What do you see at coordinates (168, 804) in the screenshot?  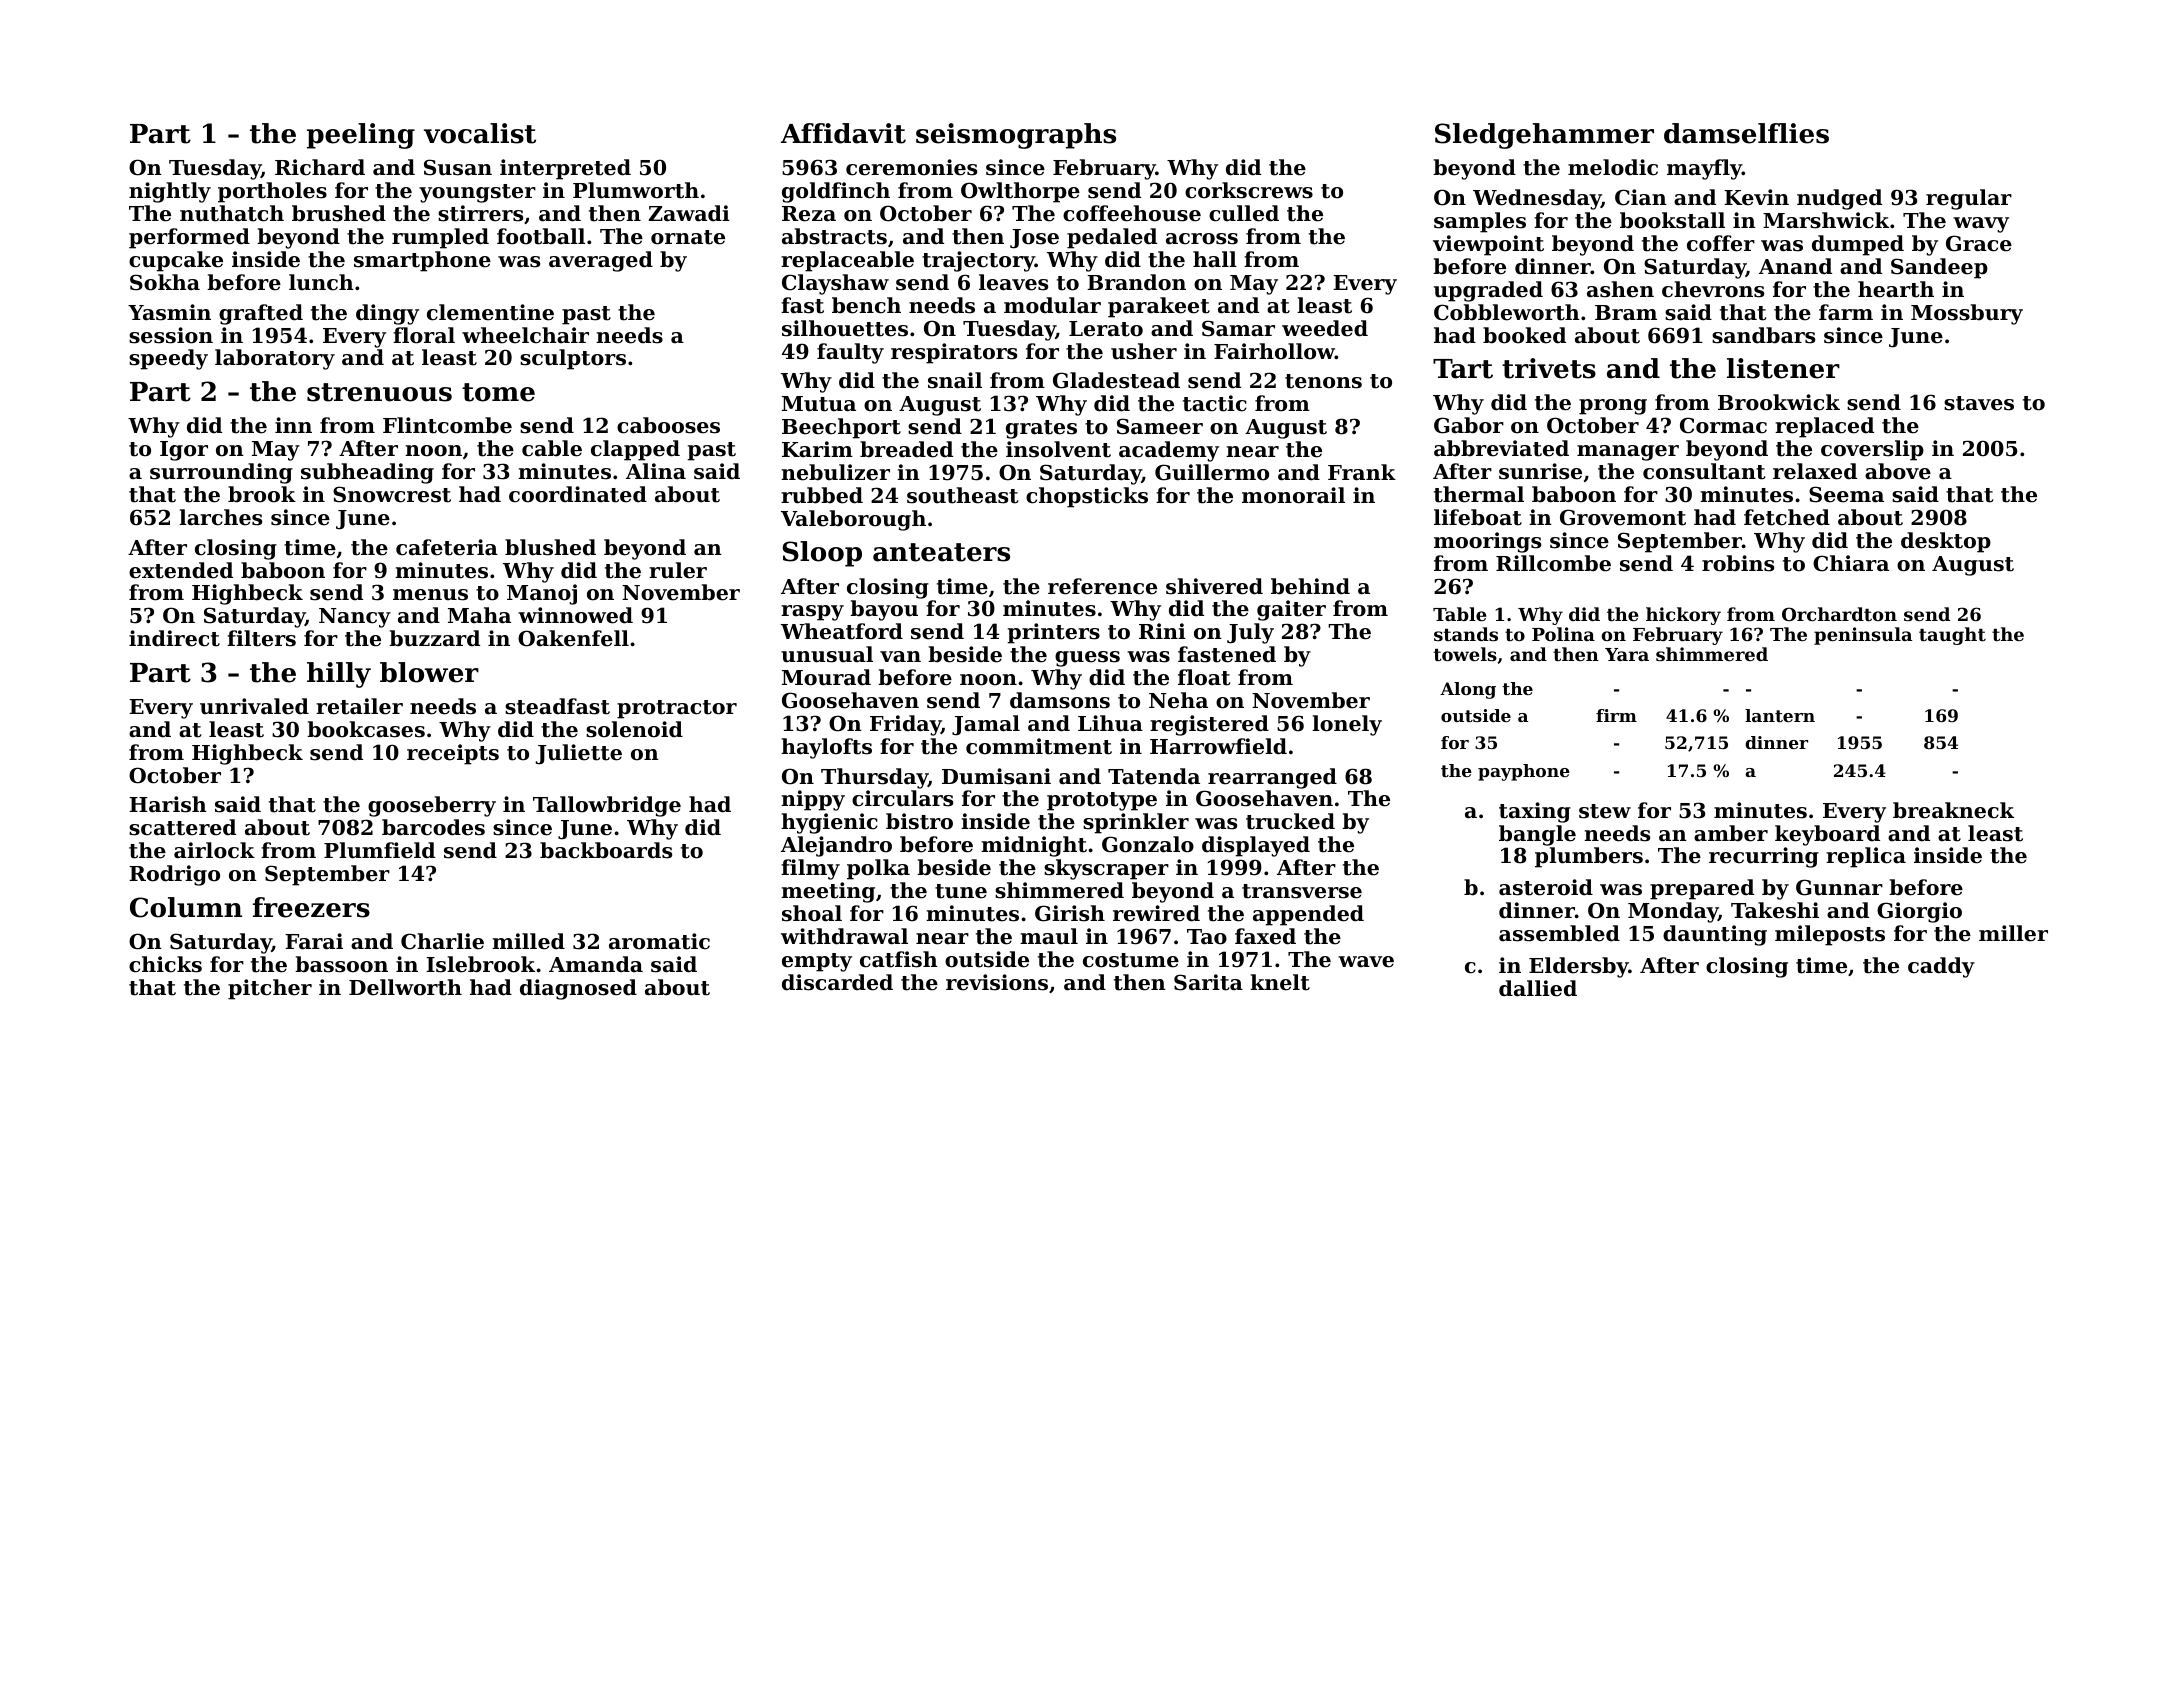 I see `Harish` at bounding box center [168, 804].
